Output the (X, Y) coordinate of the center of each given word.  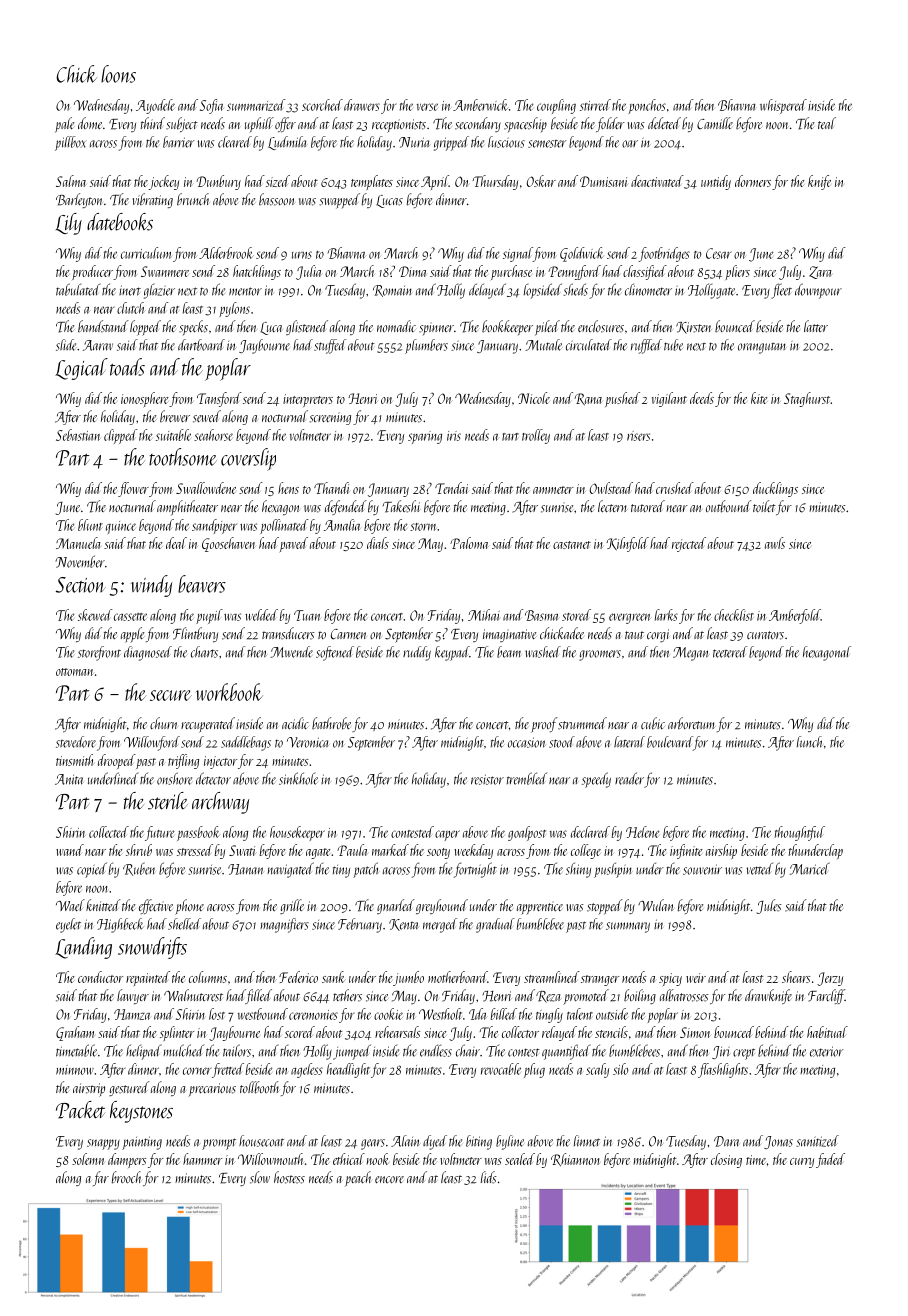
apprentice (540, 908)
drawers (362, 105)
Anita (69, 779)
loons (118, 74)
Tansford (219, 399)
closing (726, 1160)
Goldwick (582, 254)
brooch (126, 1177)
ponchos (647, 106)
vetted (759, 868)
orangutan (761, 348)
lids (489, 1177)
